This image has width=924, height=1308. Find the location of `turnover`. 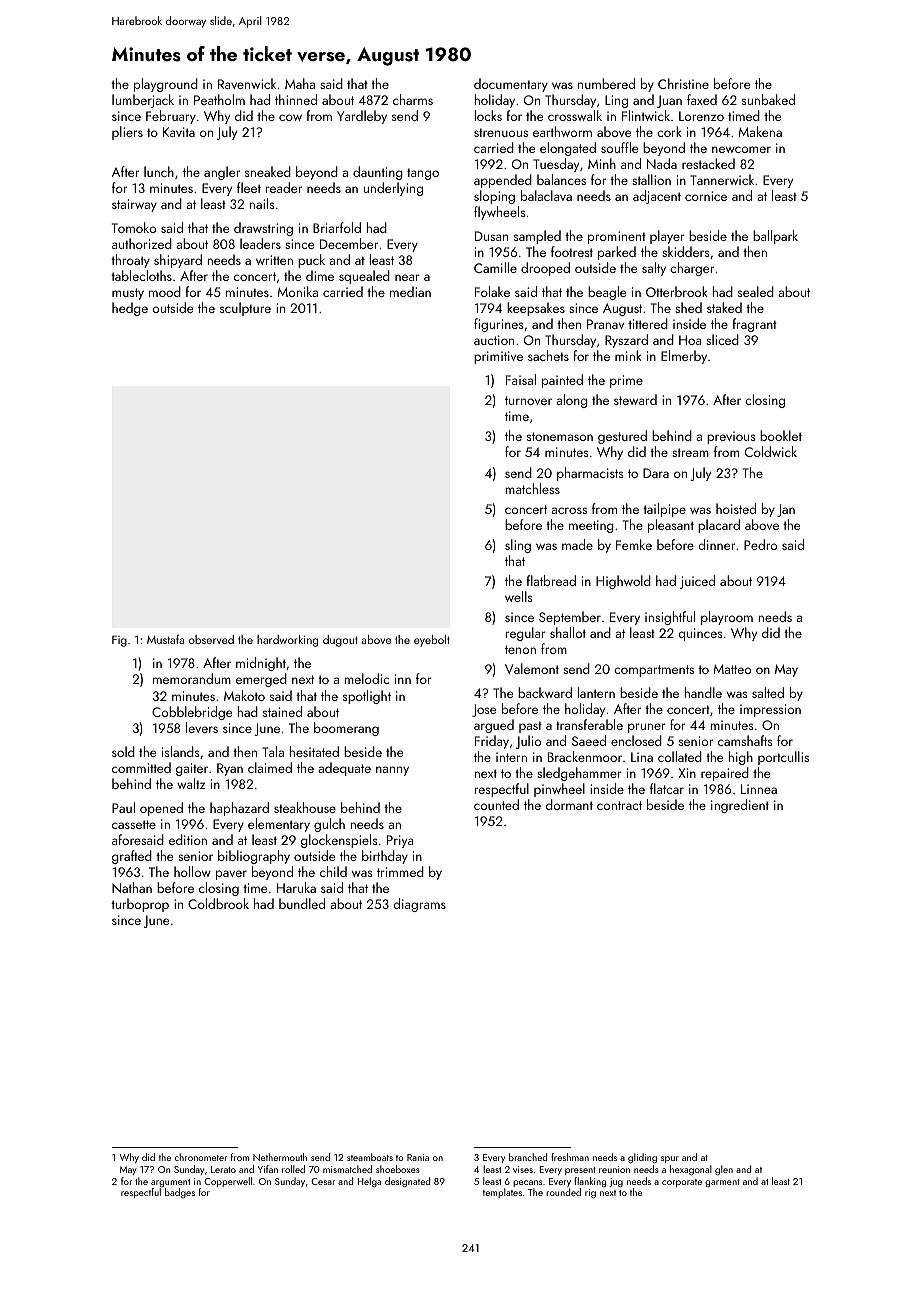

turnover is located at coordinates (528, 400).
